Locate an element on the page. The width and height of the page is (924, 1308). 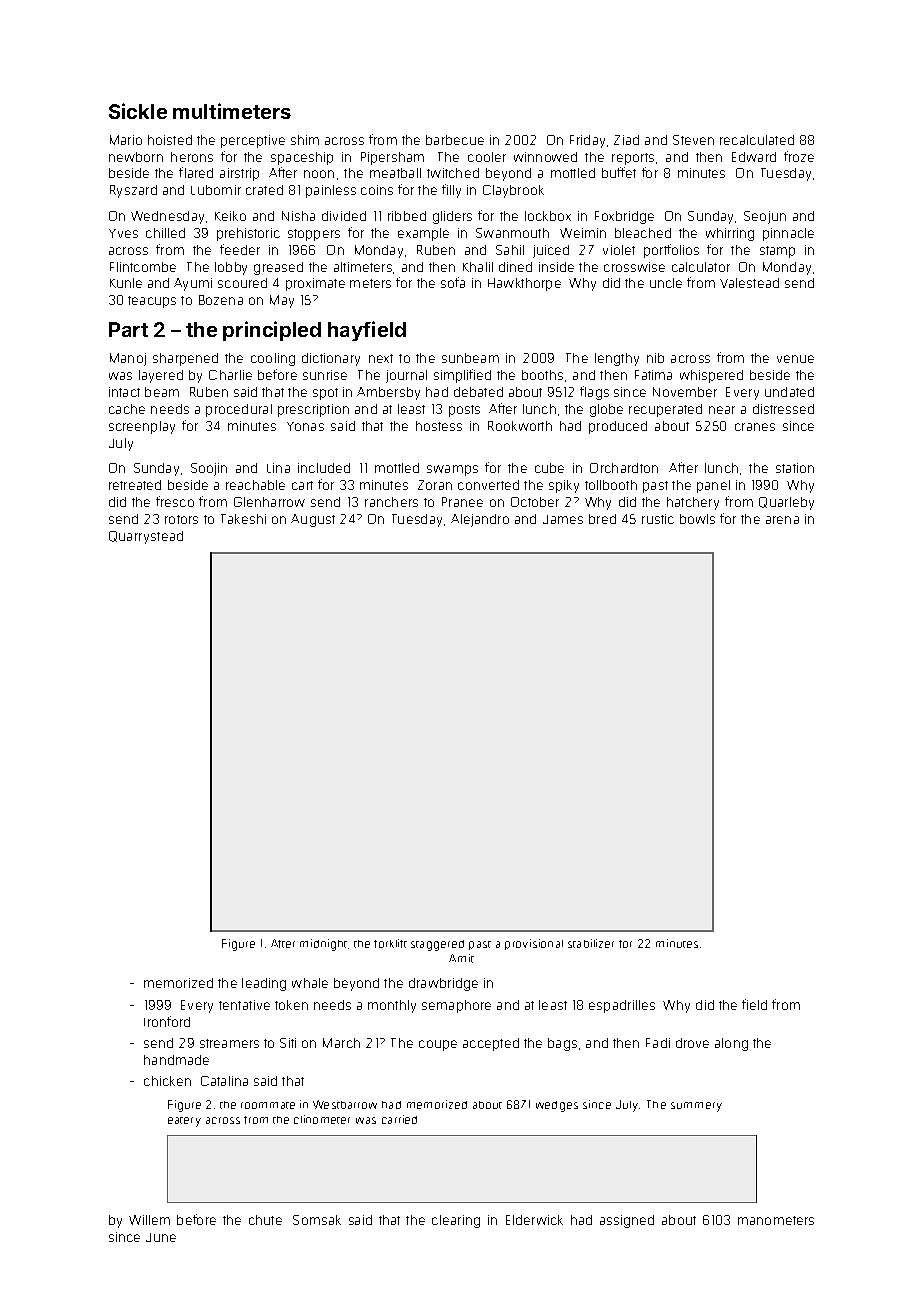
Quarrystead is located at coordinates (146, 537).
